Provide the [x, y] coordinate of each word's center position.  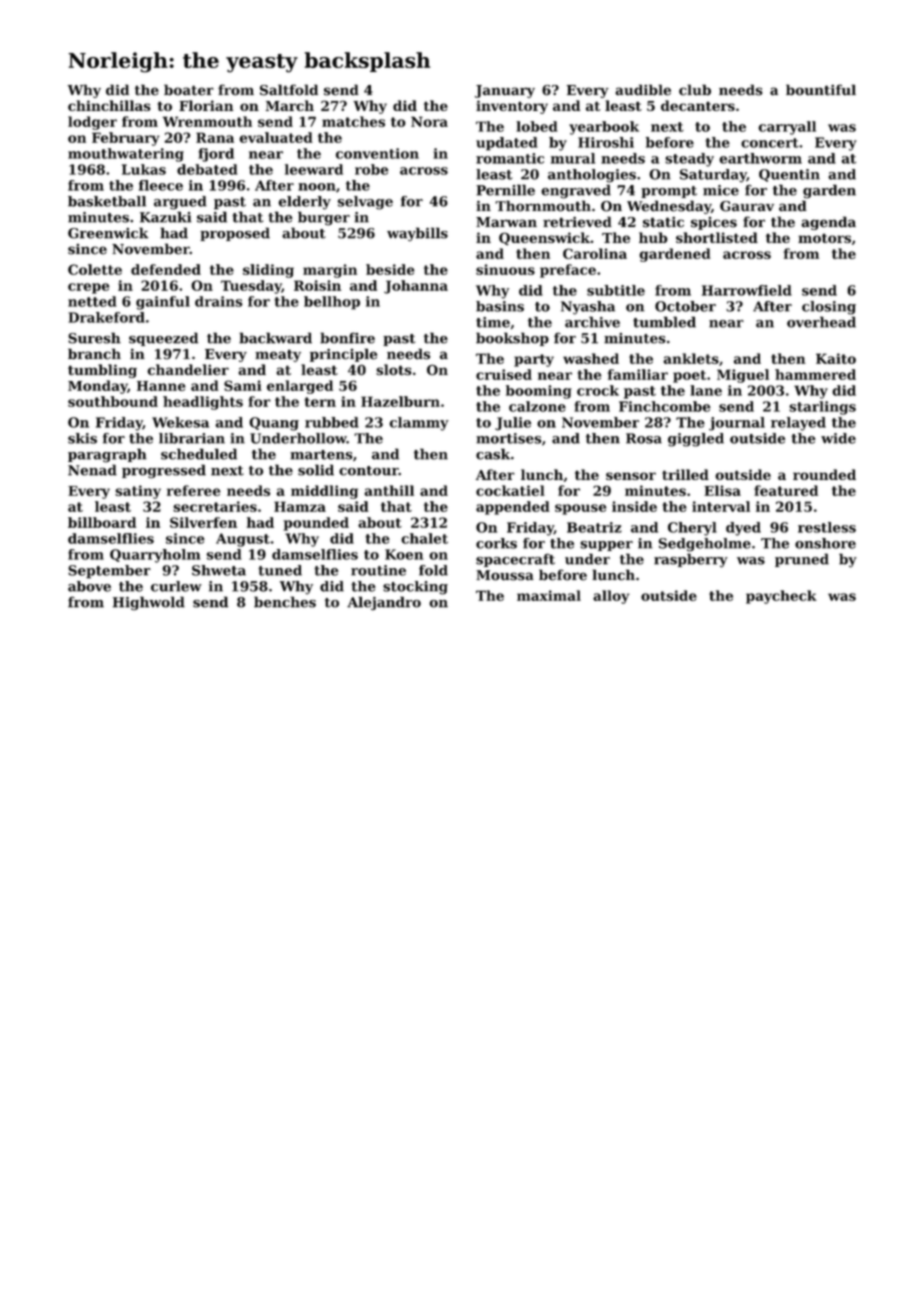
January [505, 91]
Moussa [505, 575]
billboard [102, 522]
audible [643, 90]
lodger [92, 123]
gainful [163, 303]
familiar [637, 374]
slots [394, 370]
